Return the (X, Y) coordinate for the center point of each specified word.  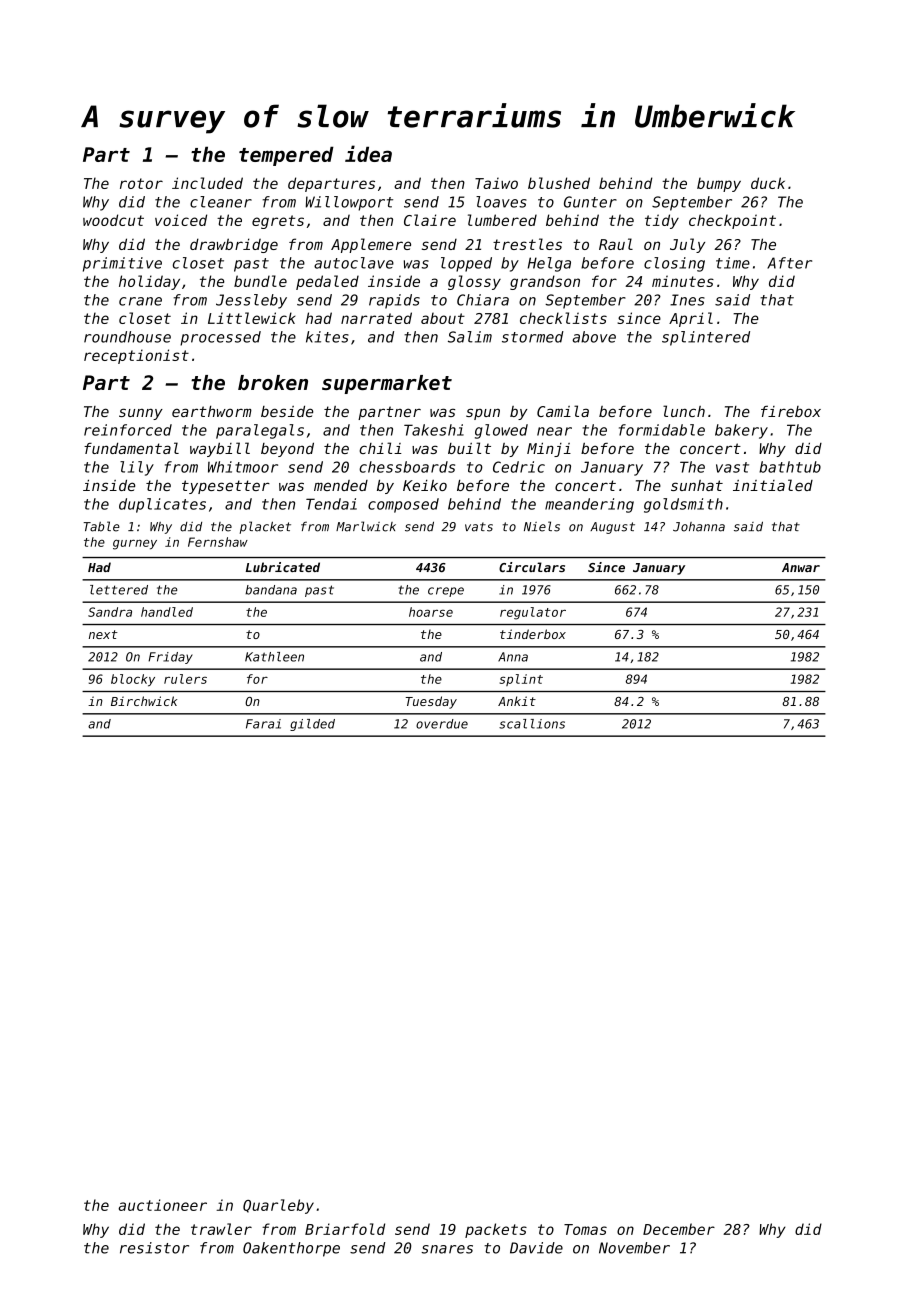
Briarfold (345, 1229)
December (679, 1229)
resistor (154, 1248)
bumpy (719, 185)
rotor (141, 183)
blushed (559, 183)
